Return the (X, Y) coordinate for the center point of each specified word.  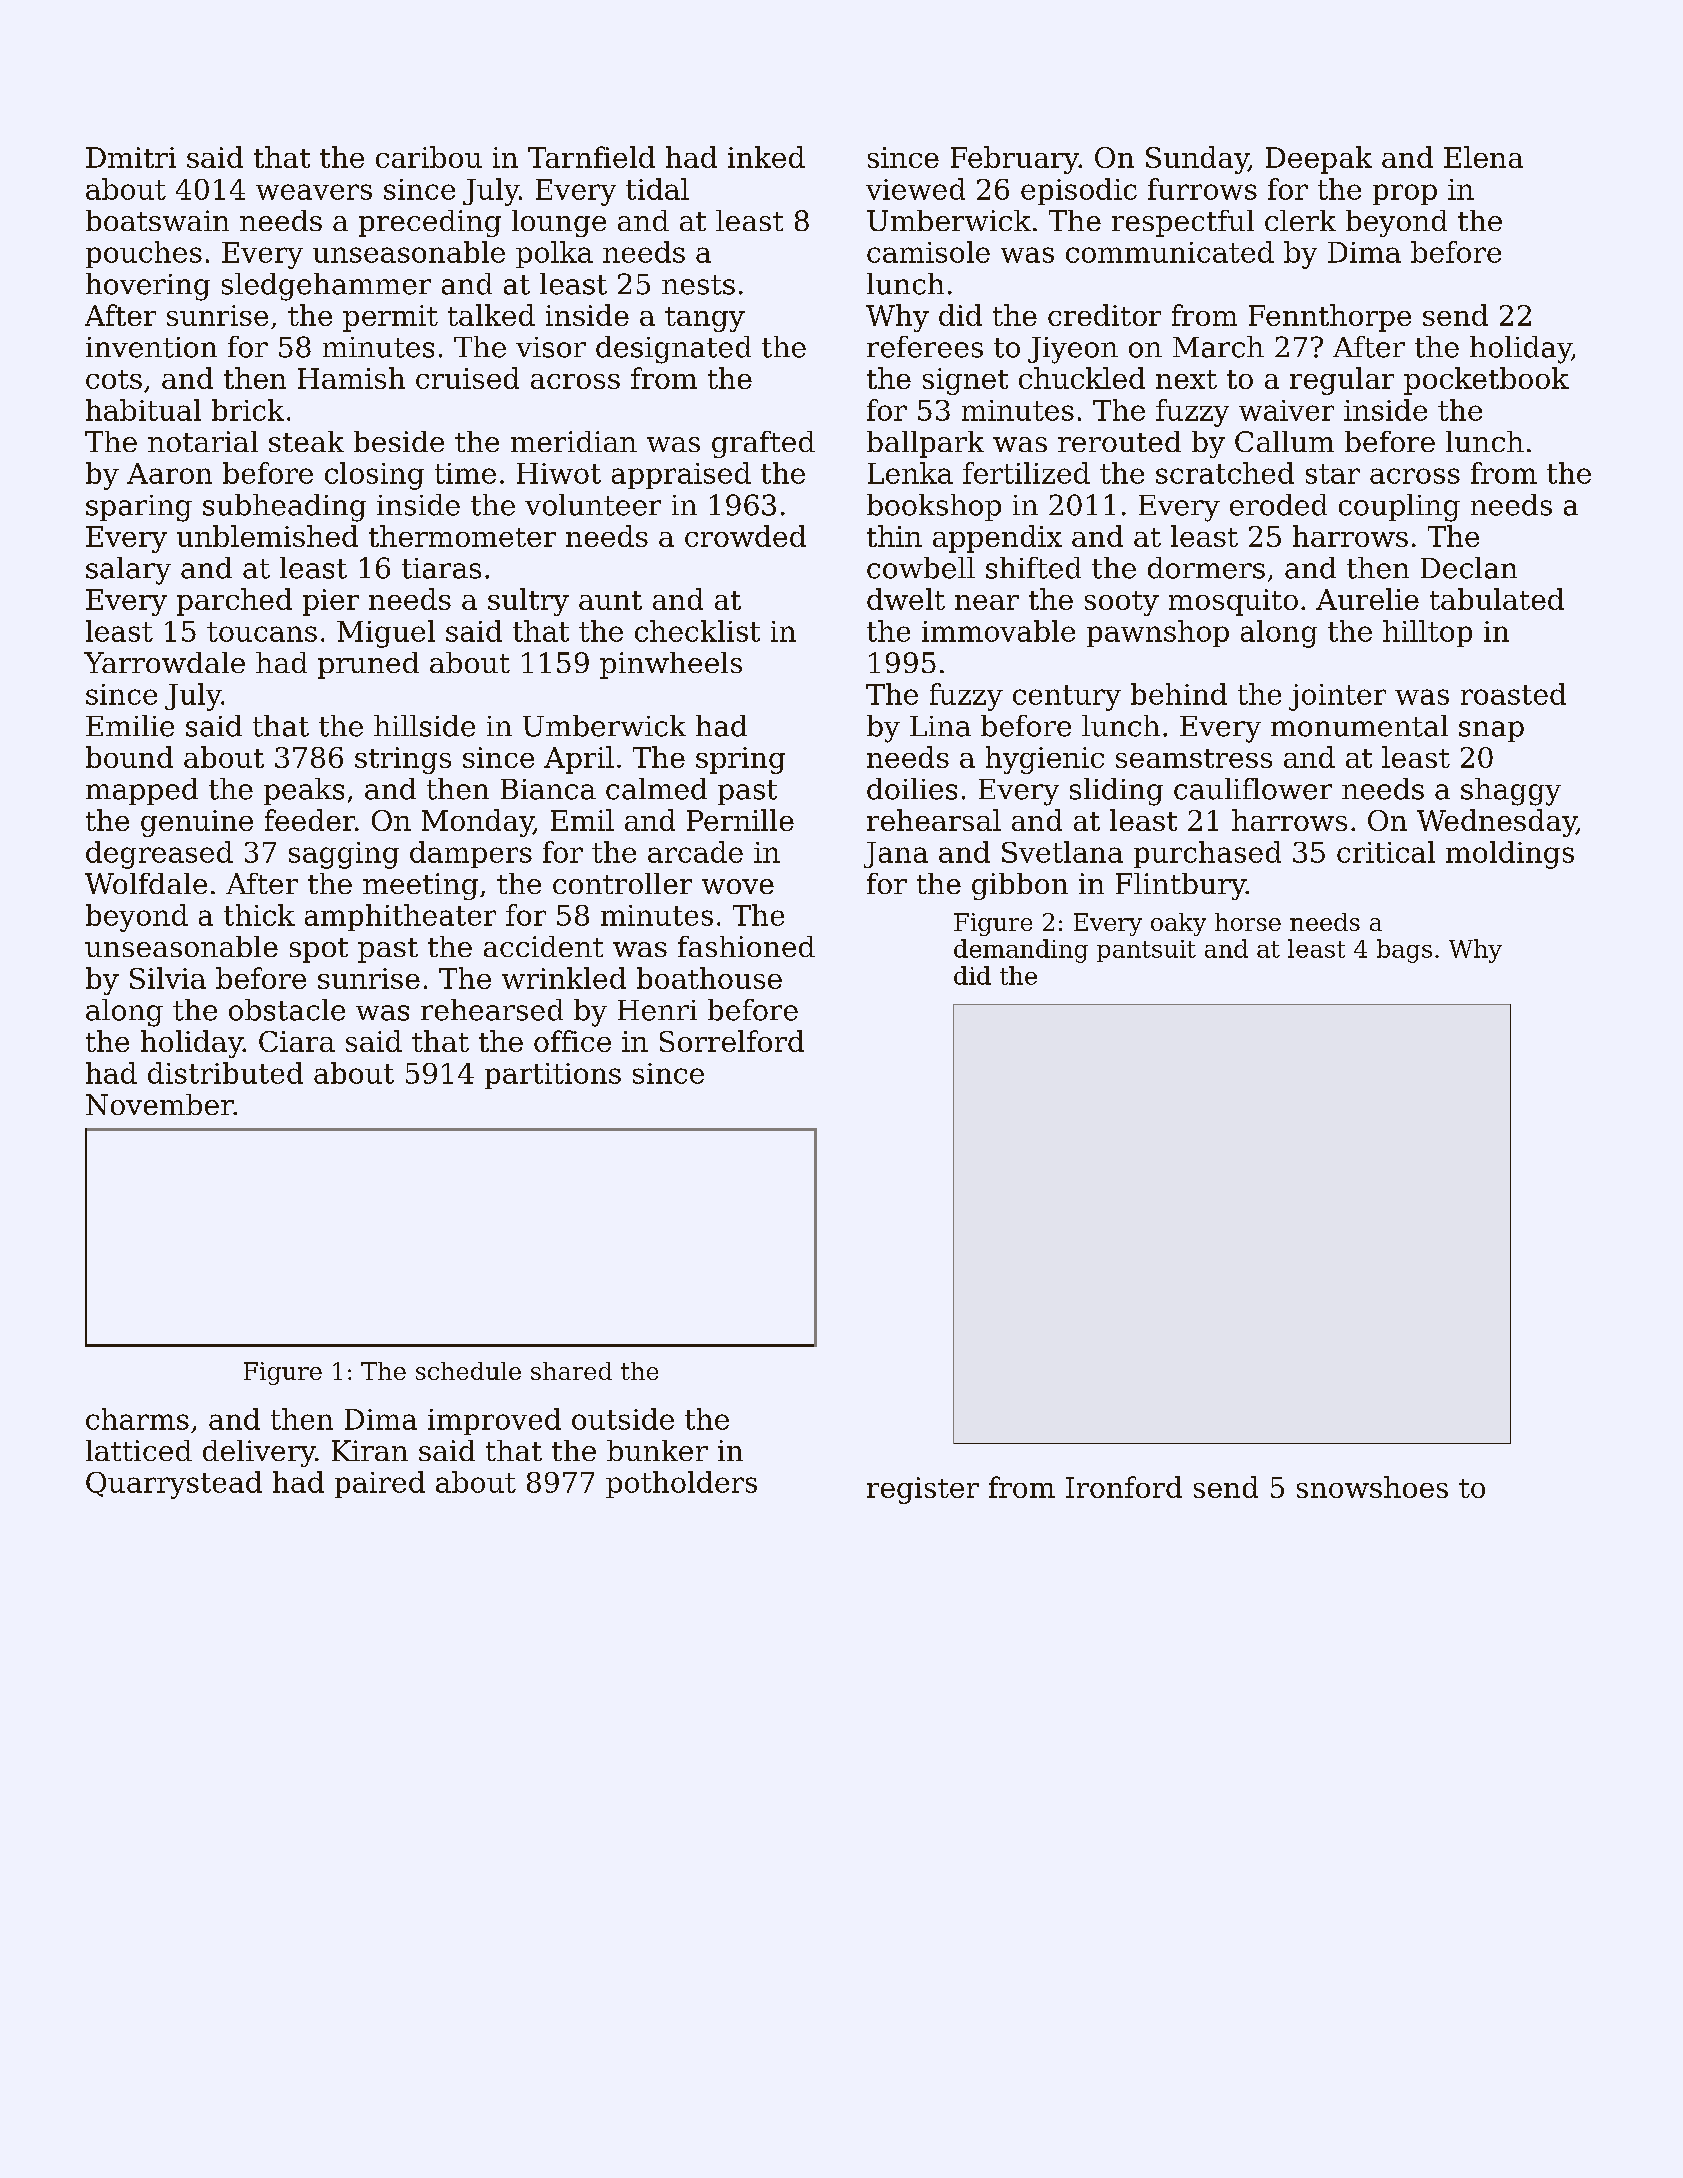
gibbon (1020, 886)
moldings (1510, 855)
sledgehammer (326, 287)
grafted (763, 444)
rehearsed (492, 1010)
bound (129, 757)
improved (494, 1421)
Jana (896, 855)
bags (1404, 951)
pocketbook (1486, 381)
